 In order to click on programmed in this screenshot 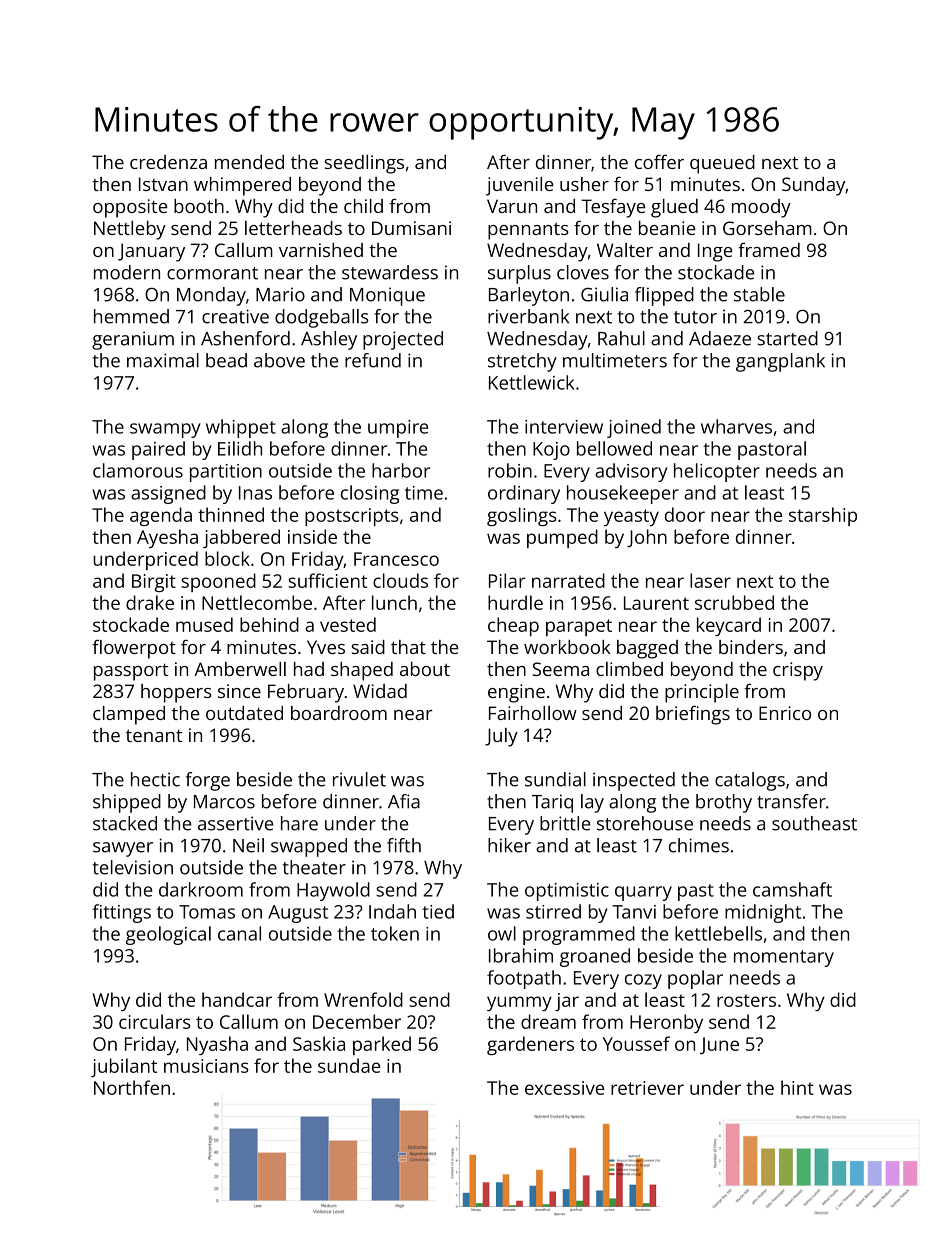, I will do `click(579, 935)`.
